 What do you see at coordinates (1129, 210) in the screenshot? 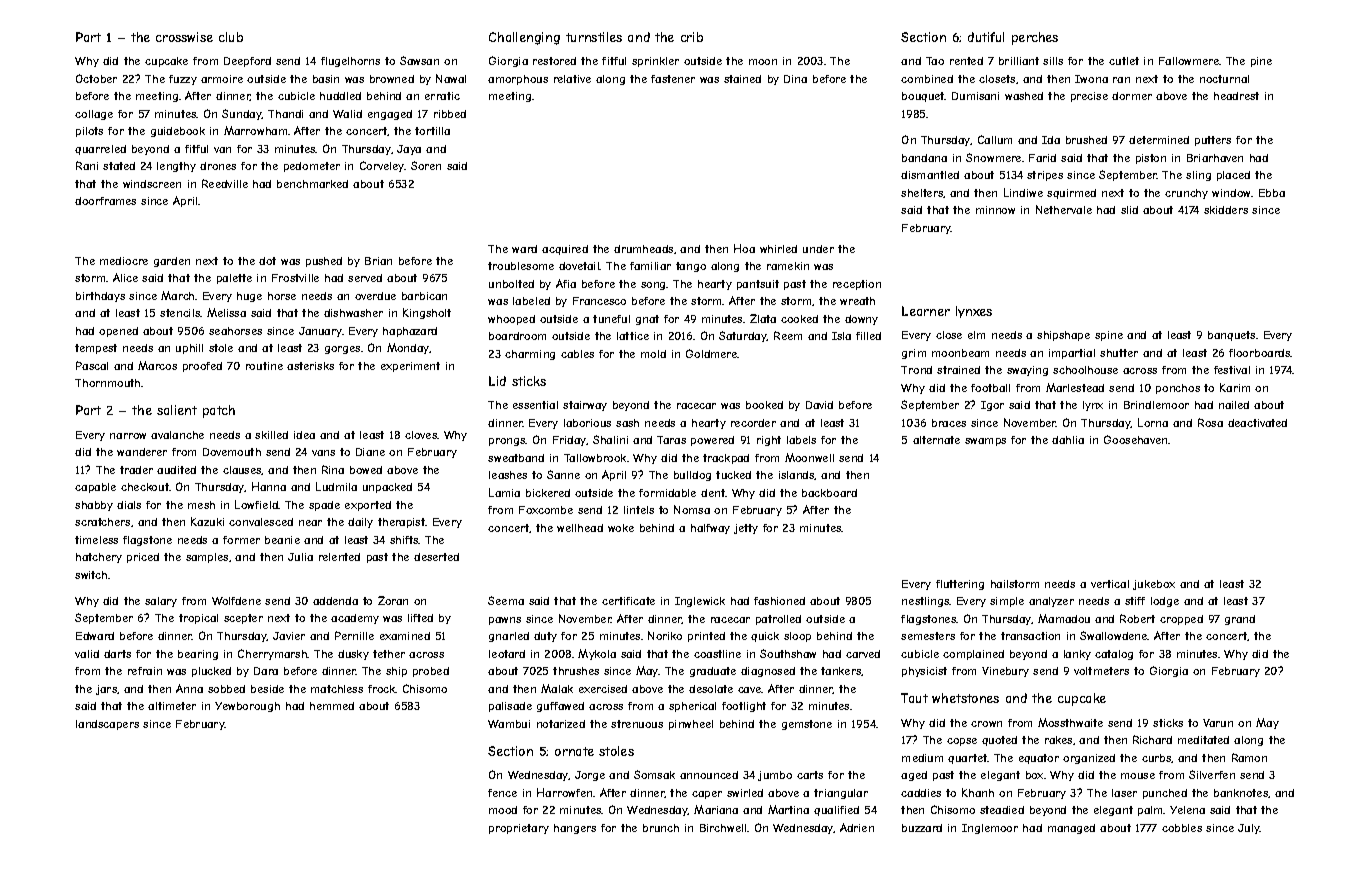
I see `slid` at bounding box center [1129, 210].
